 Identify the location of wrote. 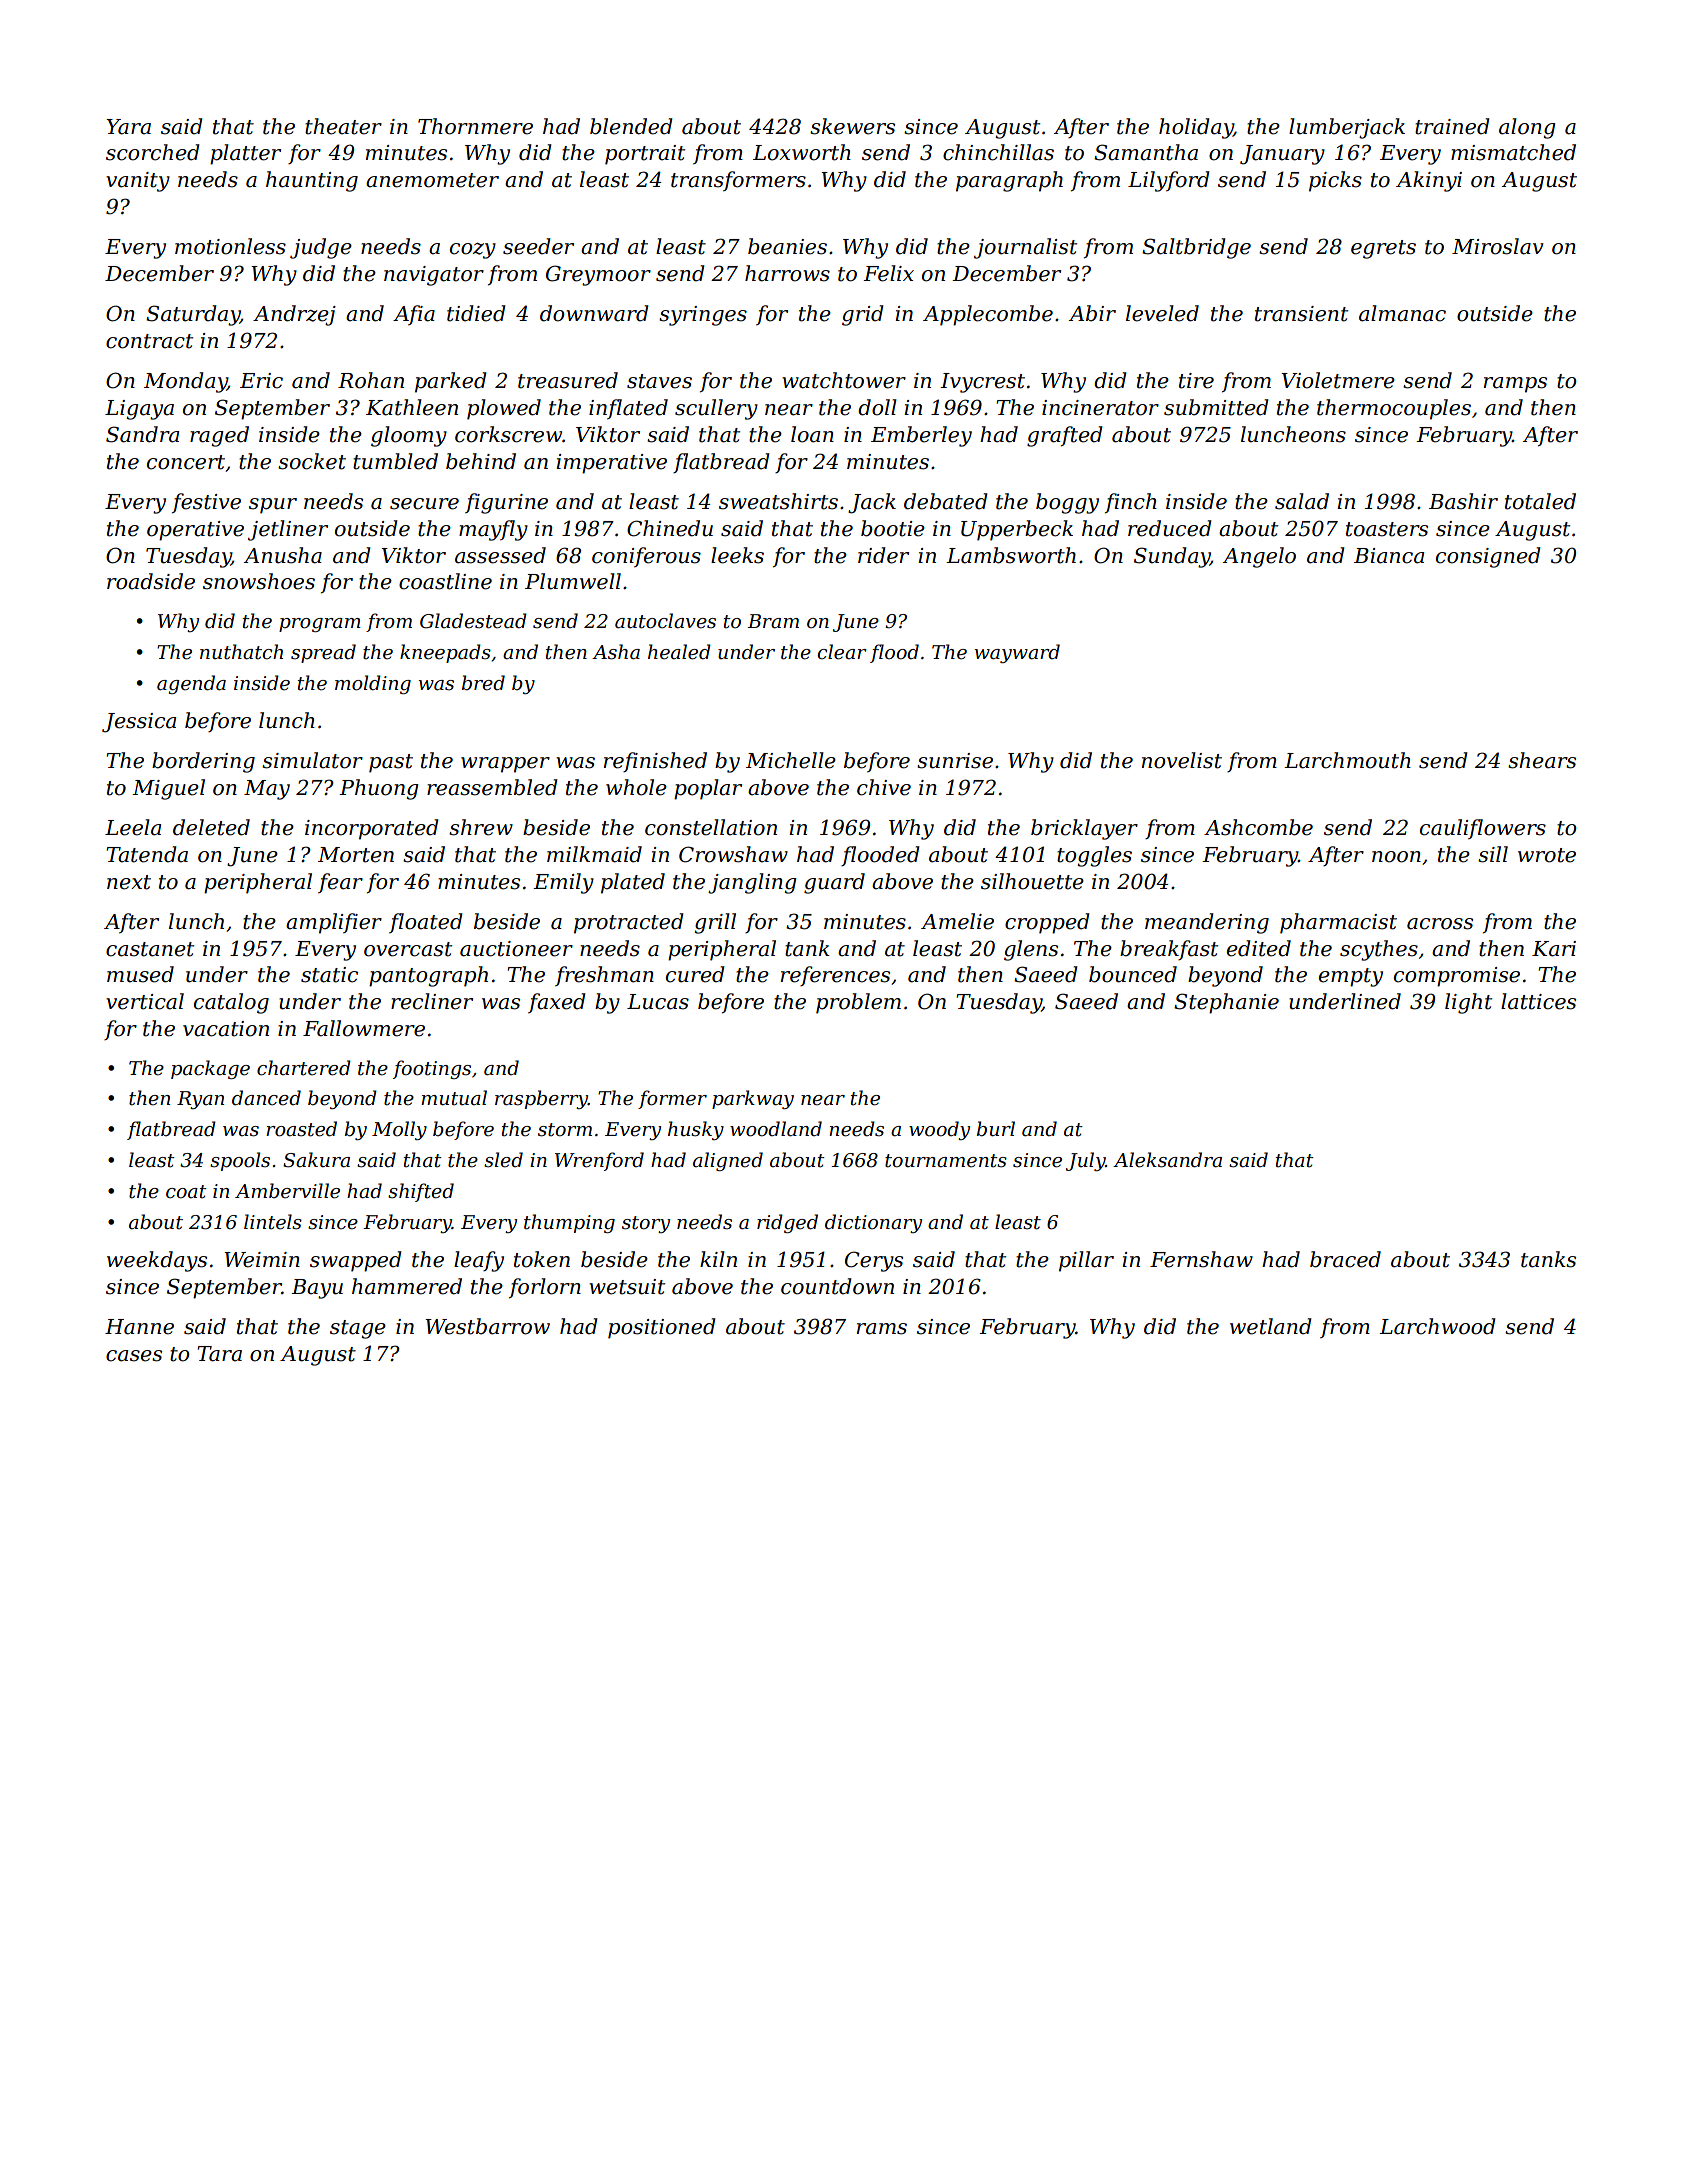
(1547, 855).
